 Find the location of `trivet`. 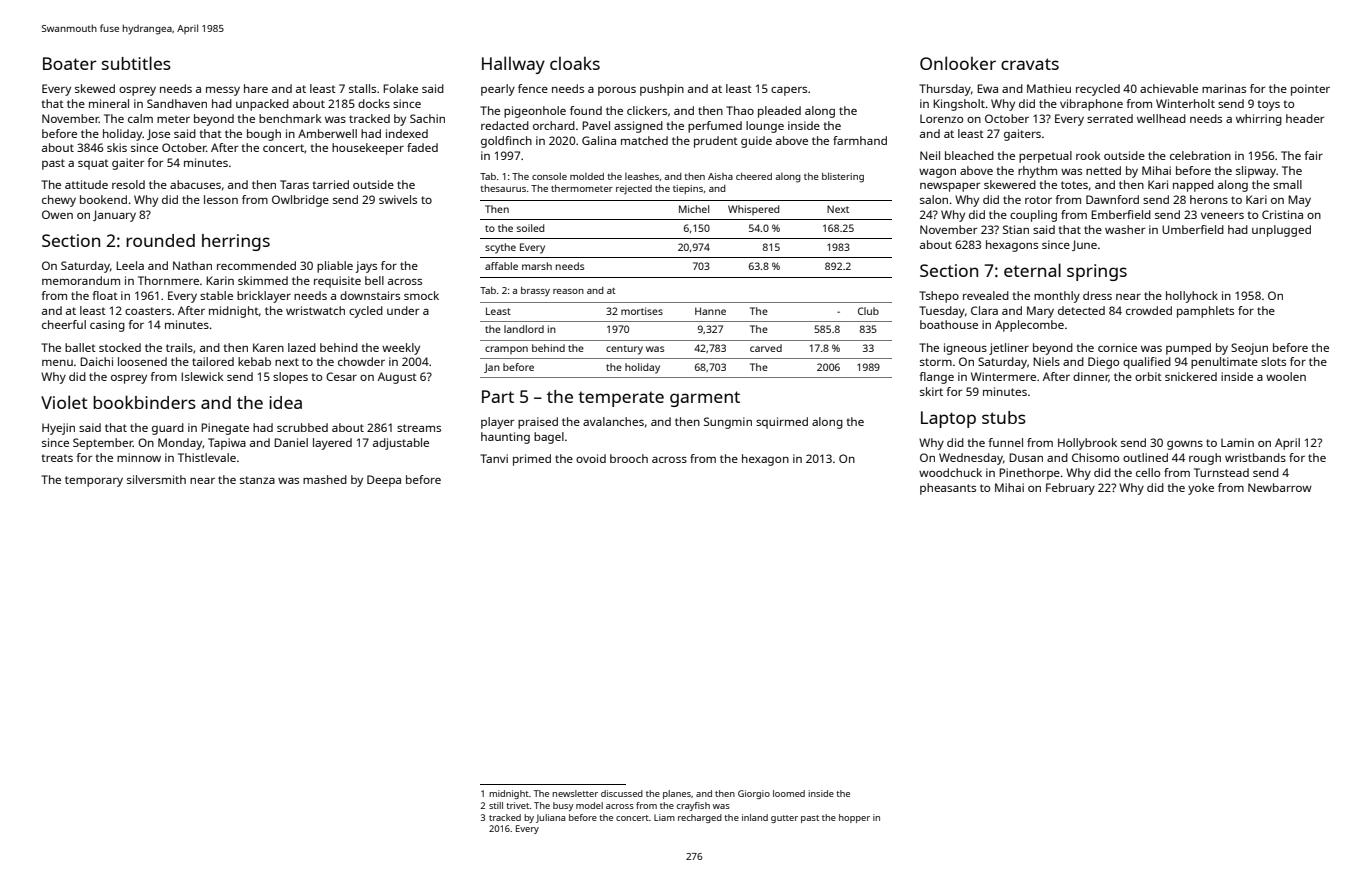

trivet is located at coordinates (518, 805).
